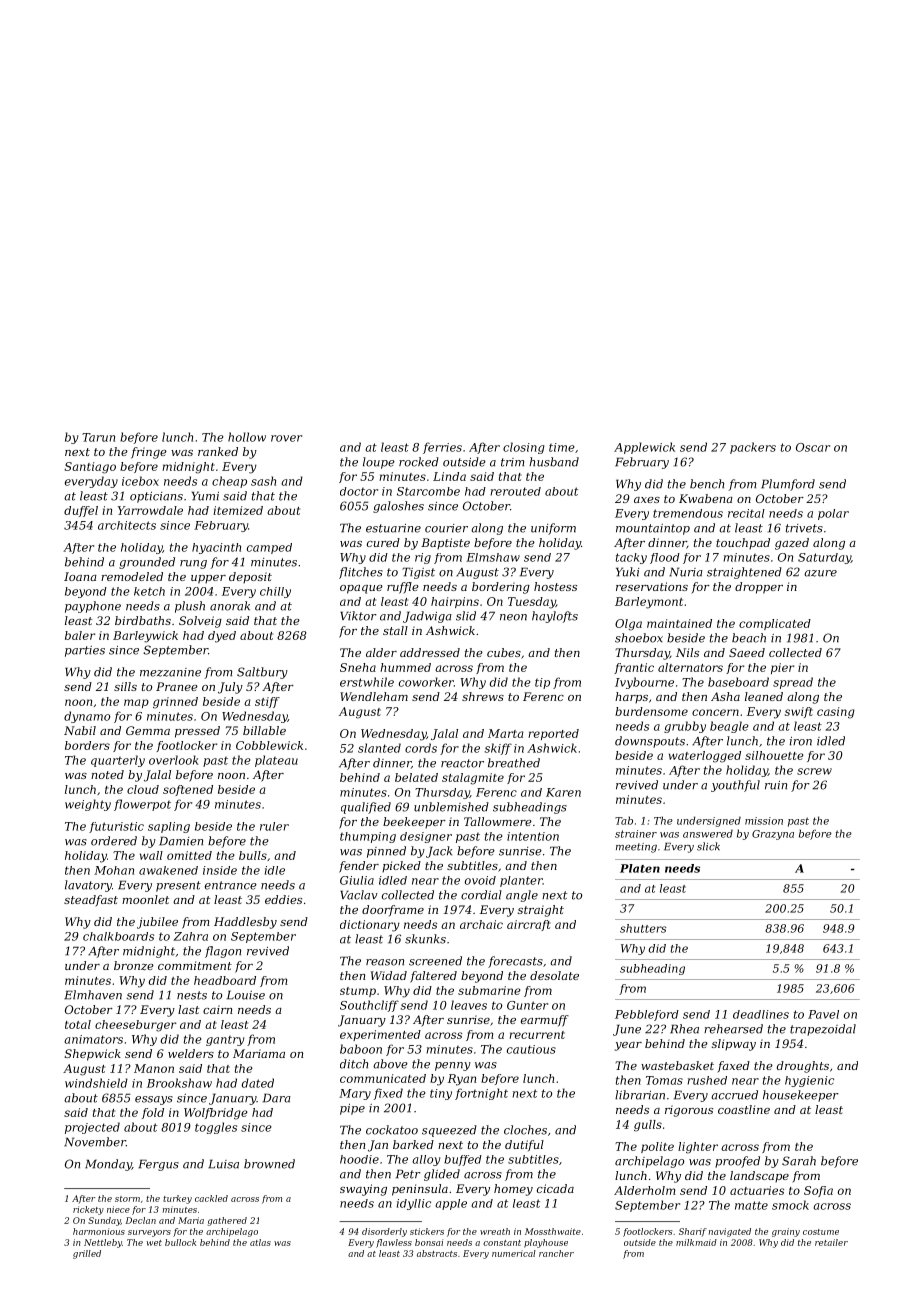 The image size is (924, 1308). Describe the element at coordinates (555, 586) in the image. I see `hostess` at that location.
